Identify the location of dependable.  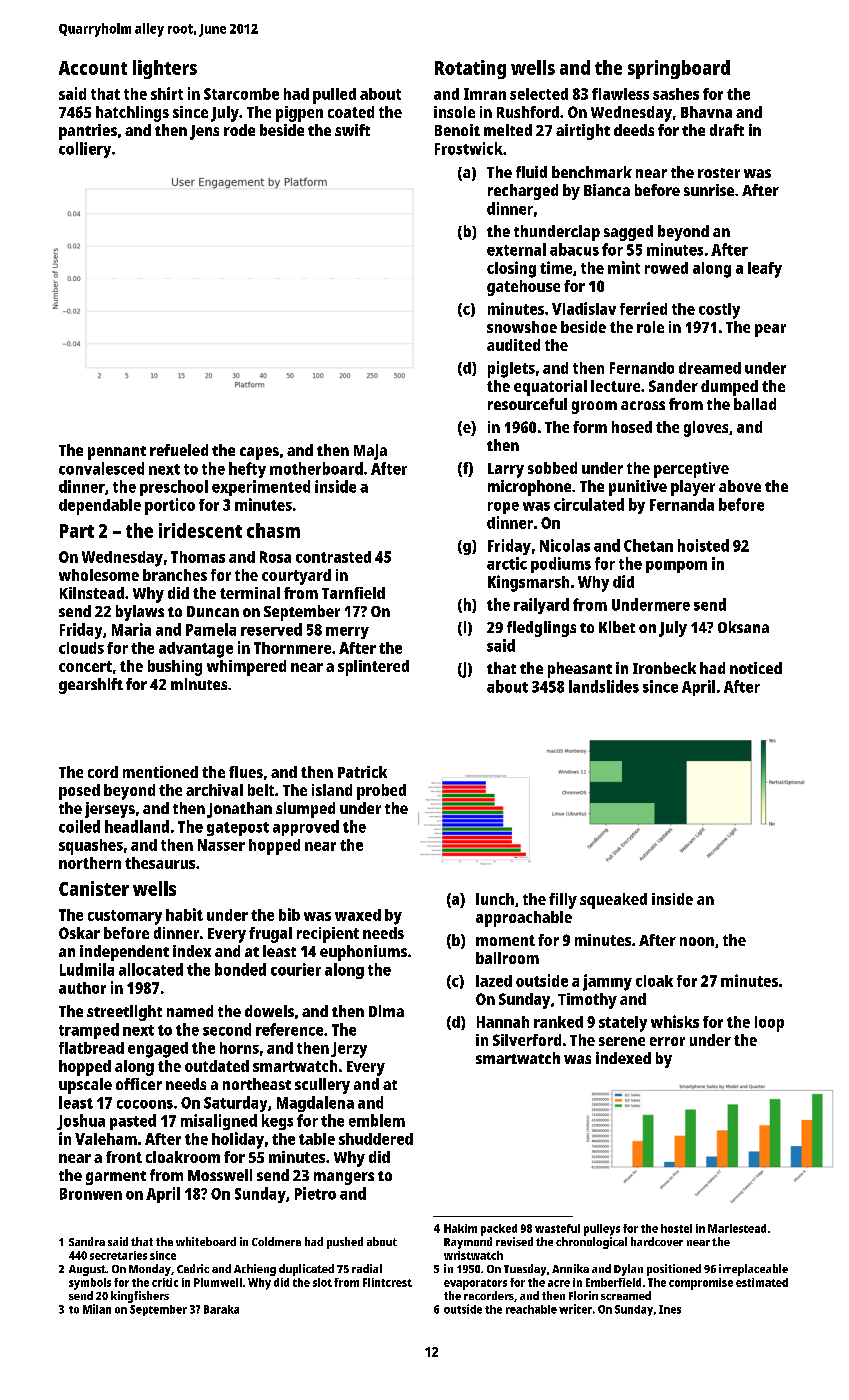
(100, 507).
